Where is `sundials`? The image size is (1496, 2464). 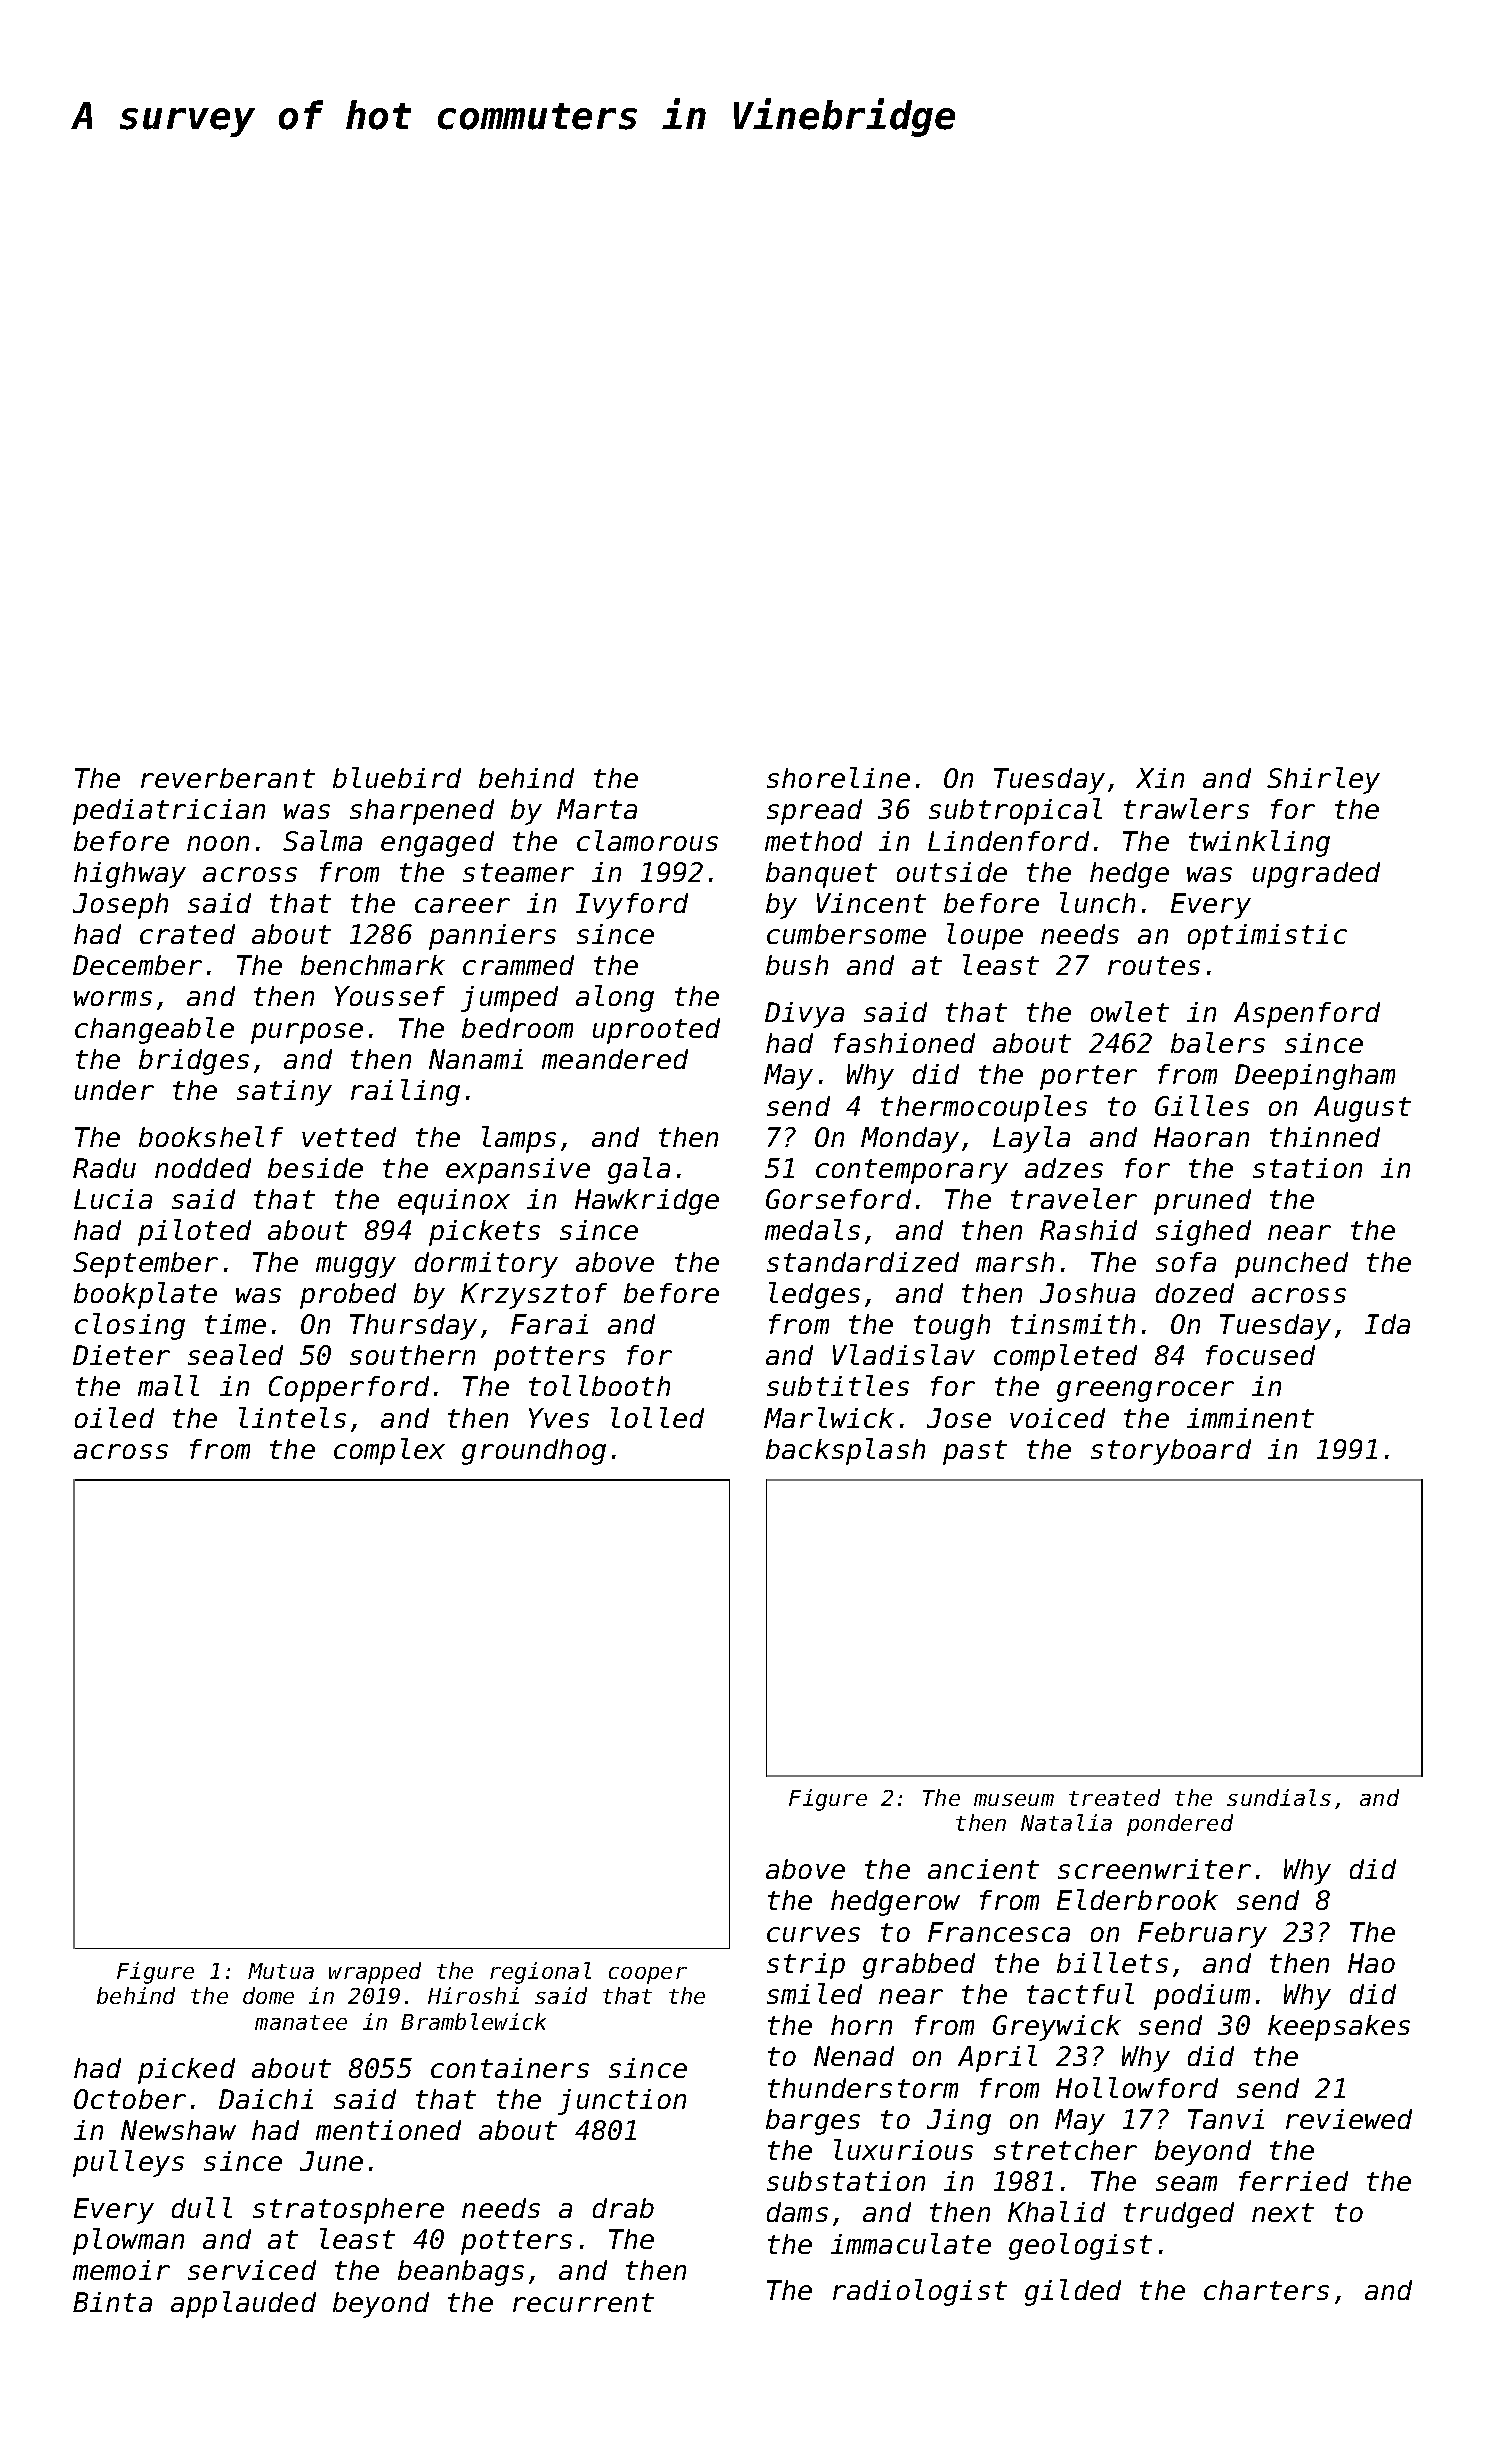 sundials is located at coordinates (1279, 1797).
